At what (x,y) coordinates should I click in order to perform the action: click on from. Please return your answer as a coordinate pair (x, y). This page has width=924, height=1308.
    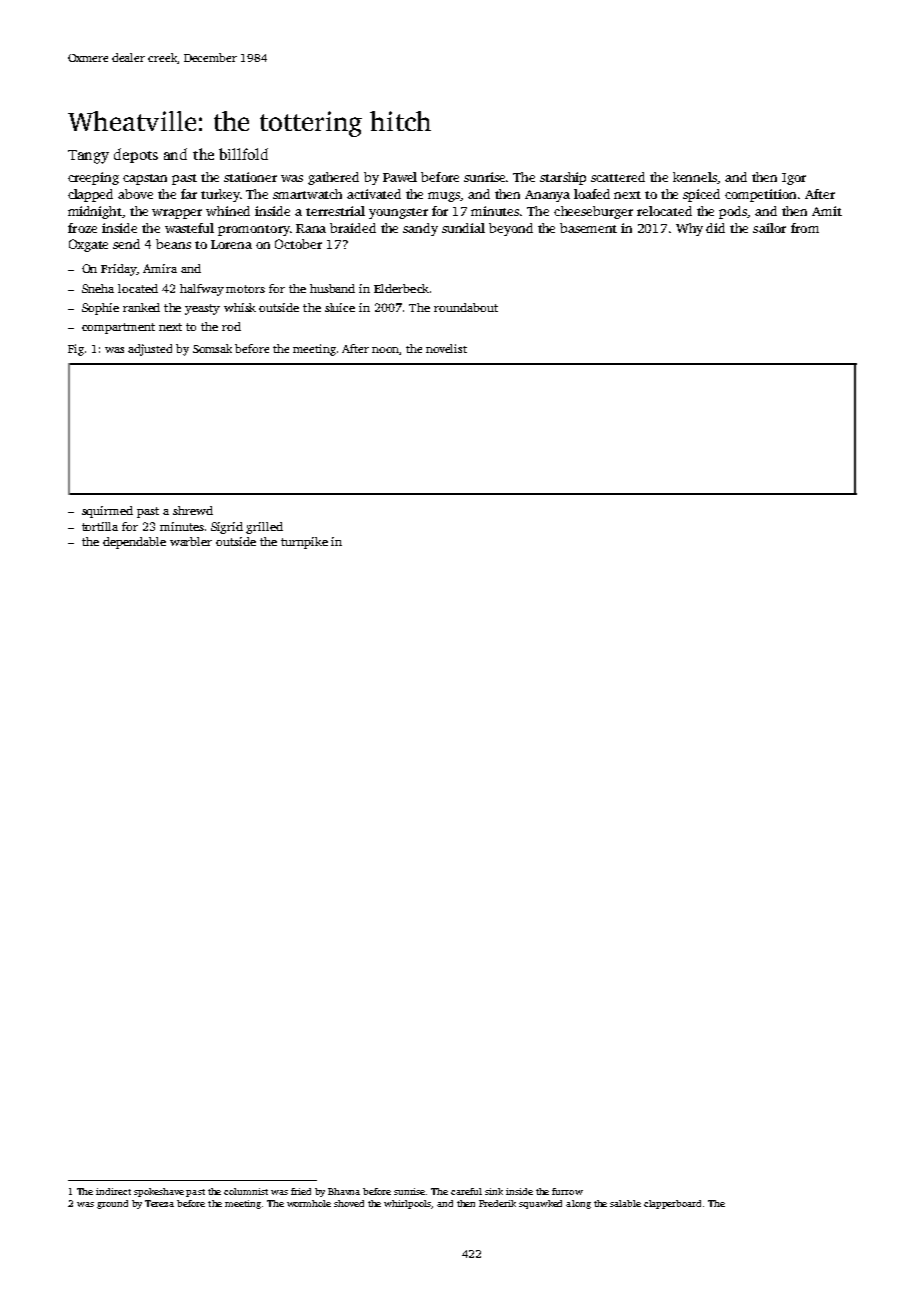
    Looking at the image, I should click on (805, 228).
